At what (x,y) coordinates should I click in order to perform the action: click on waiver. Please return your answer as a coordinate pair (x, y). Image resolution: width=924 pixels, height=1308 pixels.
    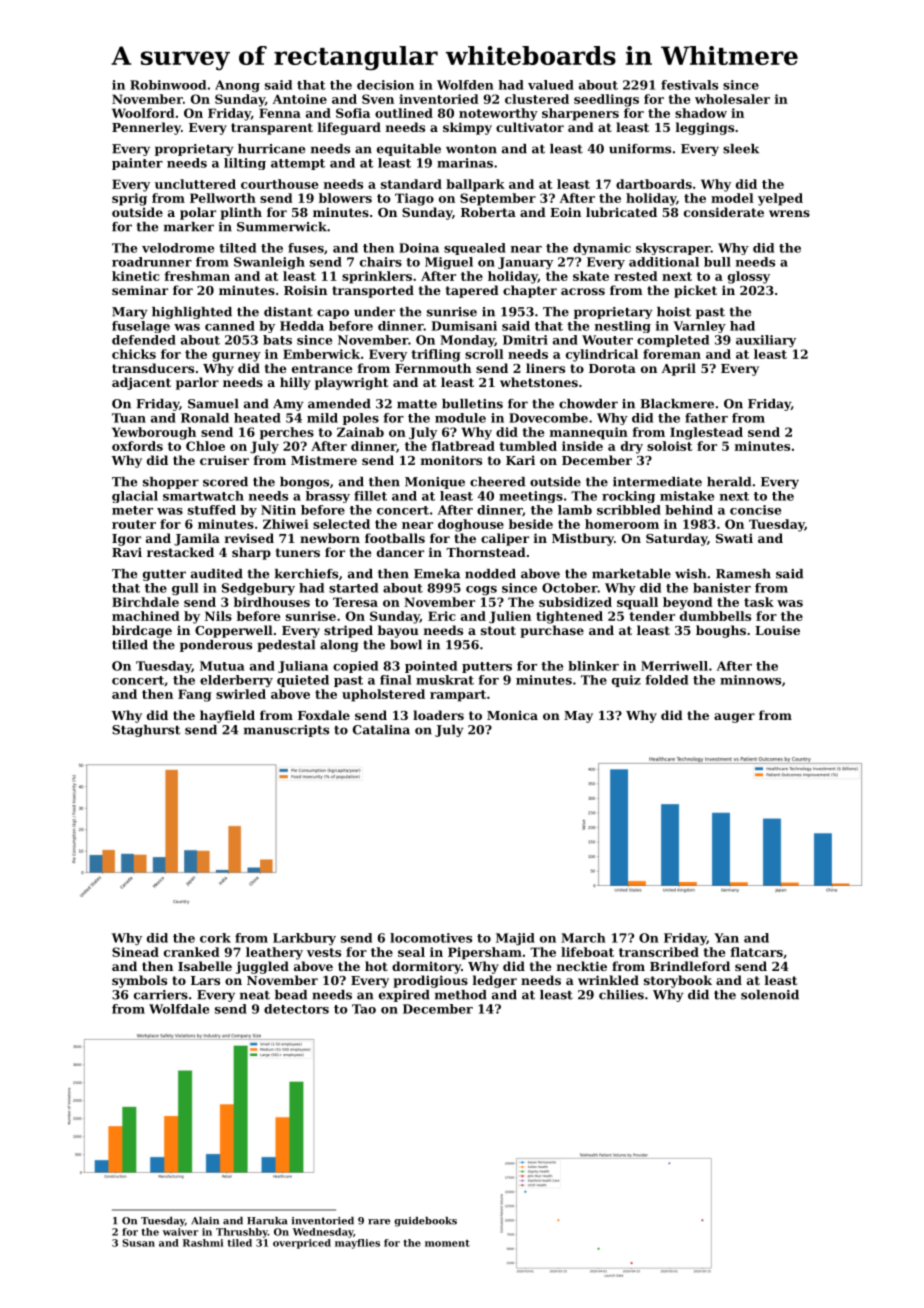
    Looking at the image, I should click on (180, 1232).
